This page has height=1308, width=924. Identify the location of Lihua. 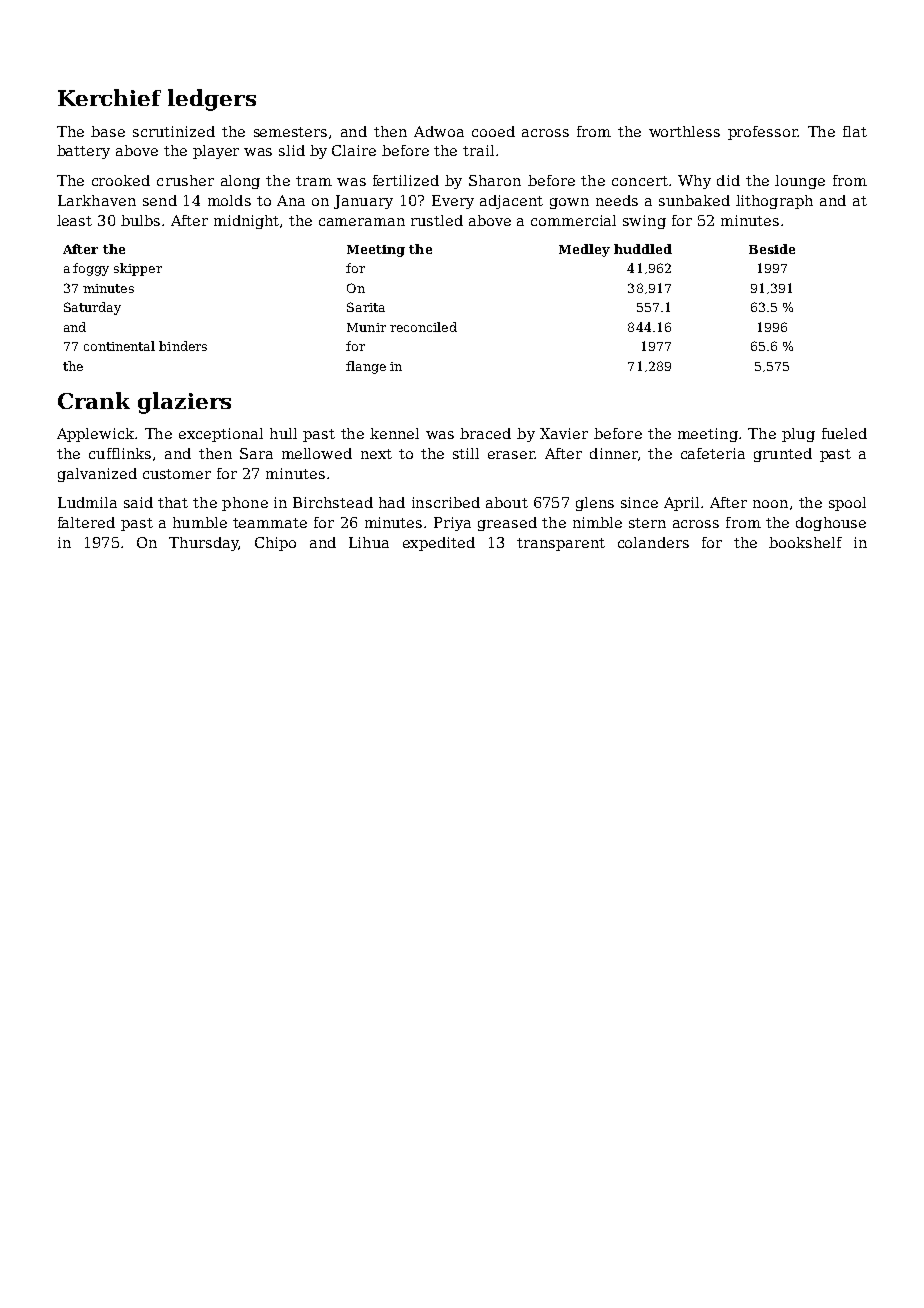
(369, 542).
